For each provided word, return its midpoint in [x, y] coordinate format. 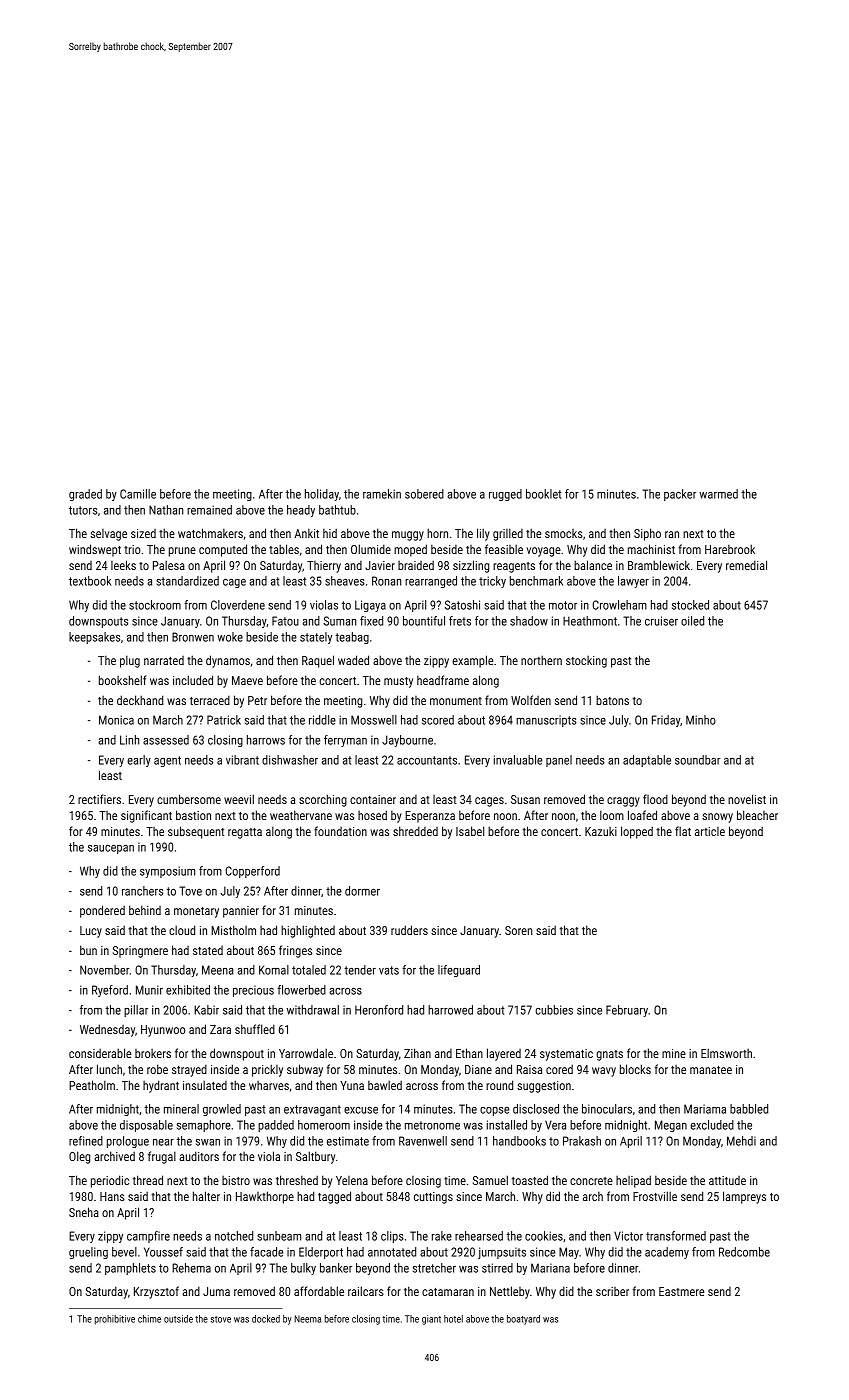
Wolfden [531, 700]
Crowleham [620, 605]
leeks [123, 565]
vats [389, 970]
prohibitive [115, 1320]
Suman [339, 621]
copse [494, 1111]
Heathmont [590, 621]
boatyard [523, 1320]
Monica [116, 720]
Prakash [582, 1141]
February [627, 1011]
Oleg [79, 1157]
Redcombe [744, 1252]
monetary [196, 912]
